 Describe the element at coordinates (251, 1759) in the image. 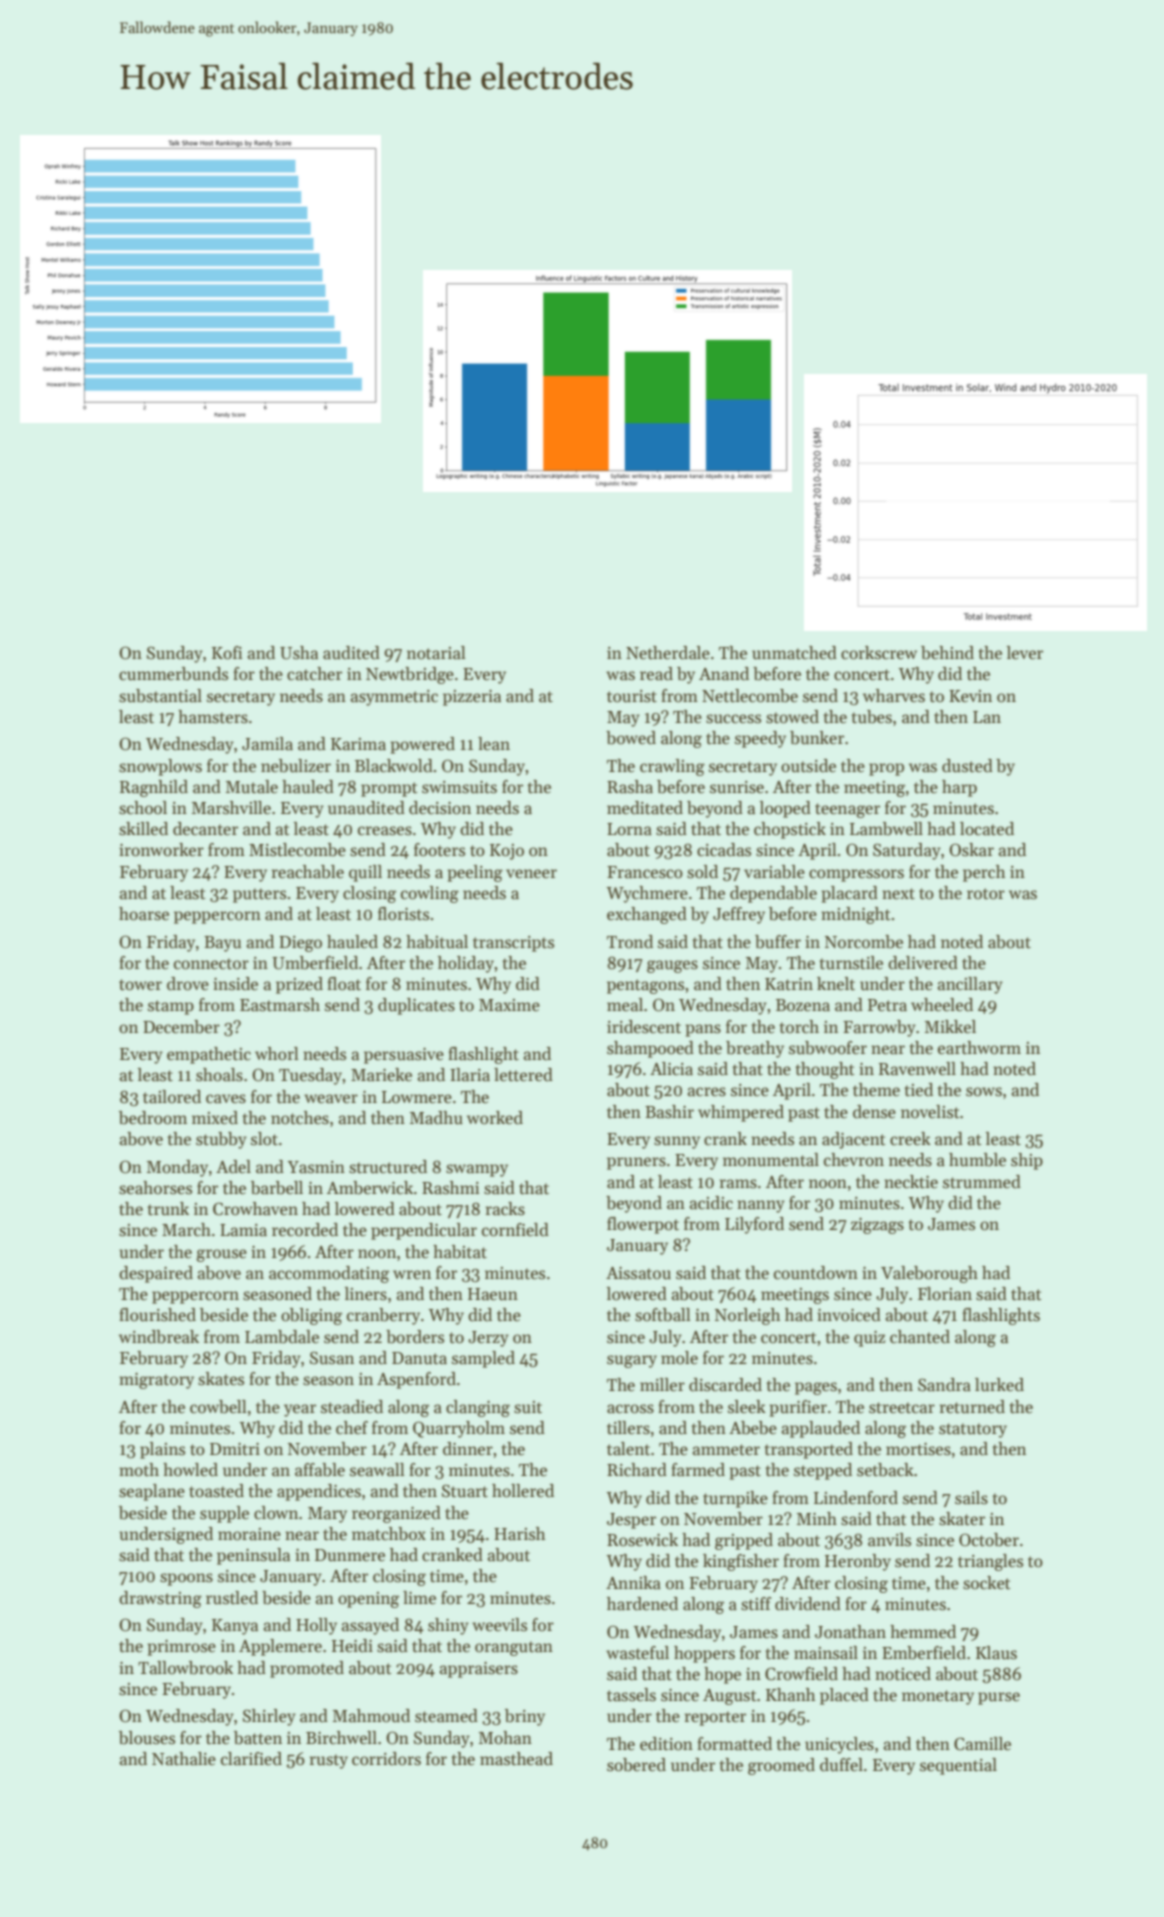

I see `clarified` at that location.
